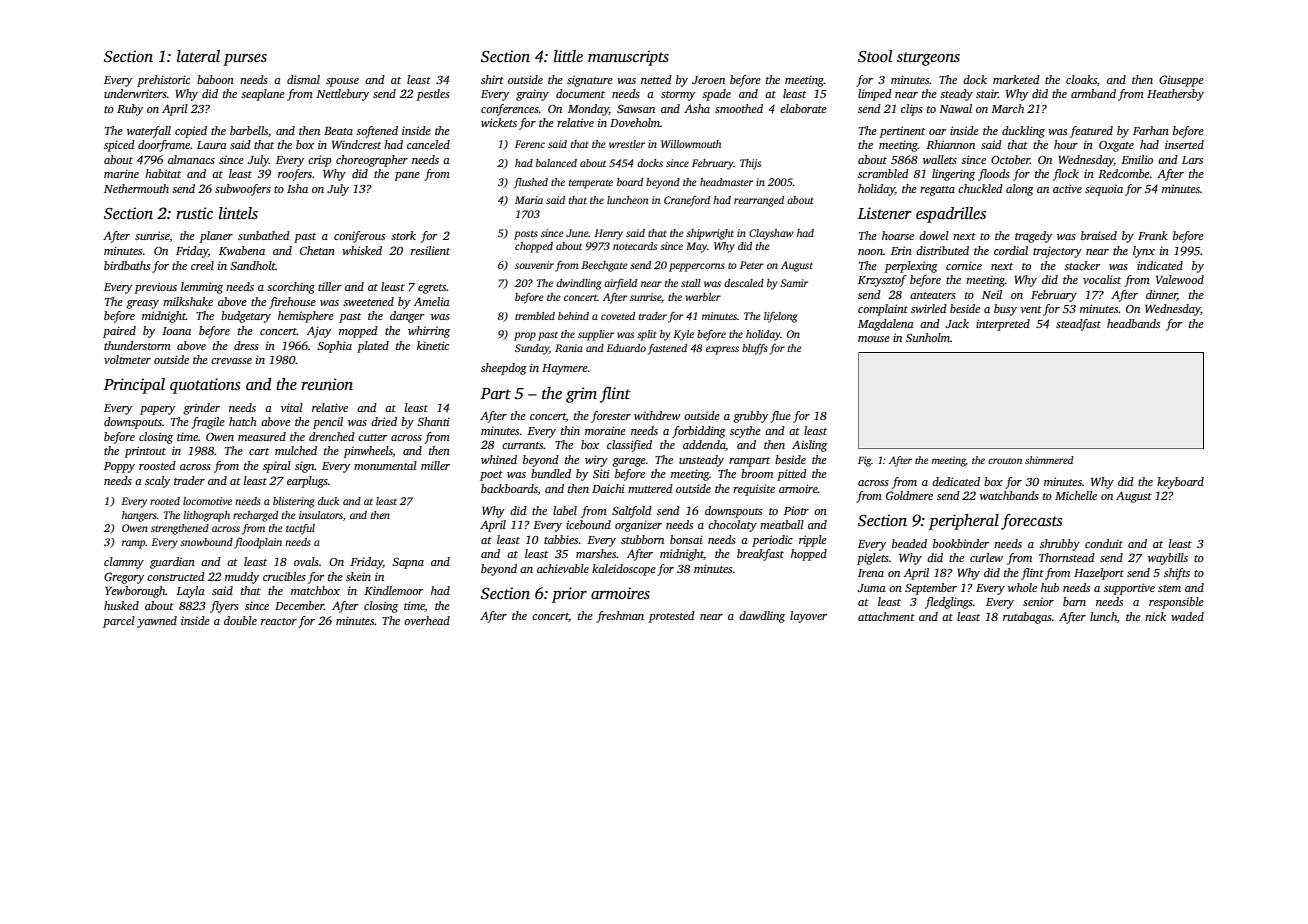  What do you see at coordinates (565, 369) in the screenshot?
I see `Haymere` at bounding box center [565, 369].
